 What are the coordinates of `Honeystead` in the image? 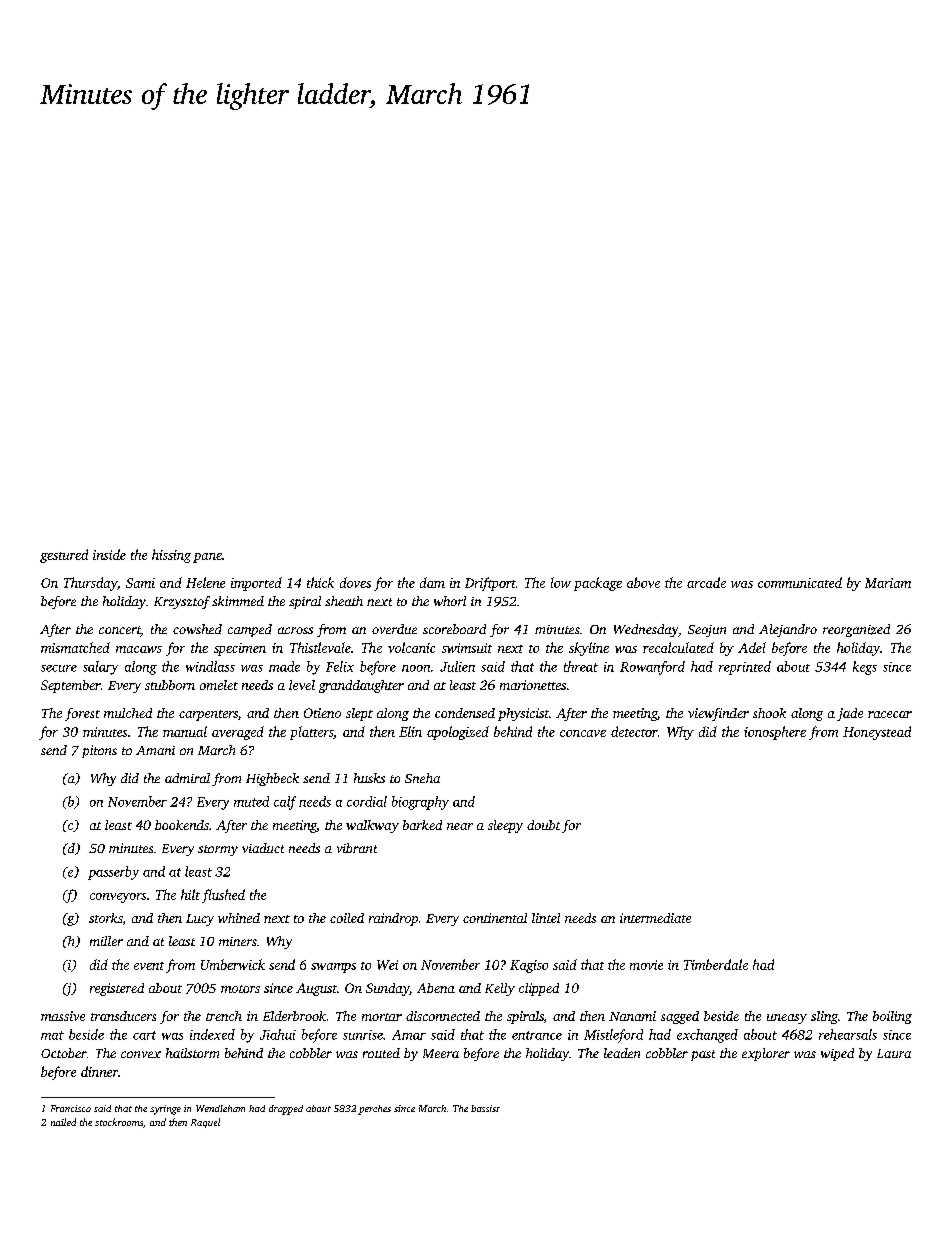 It's located at (877, 733).
